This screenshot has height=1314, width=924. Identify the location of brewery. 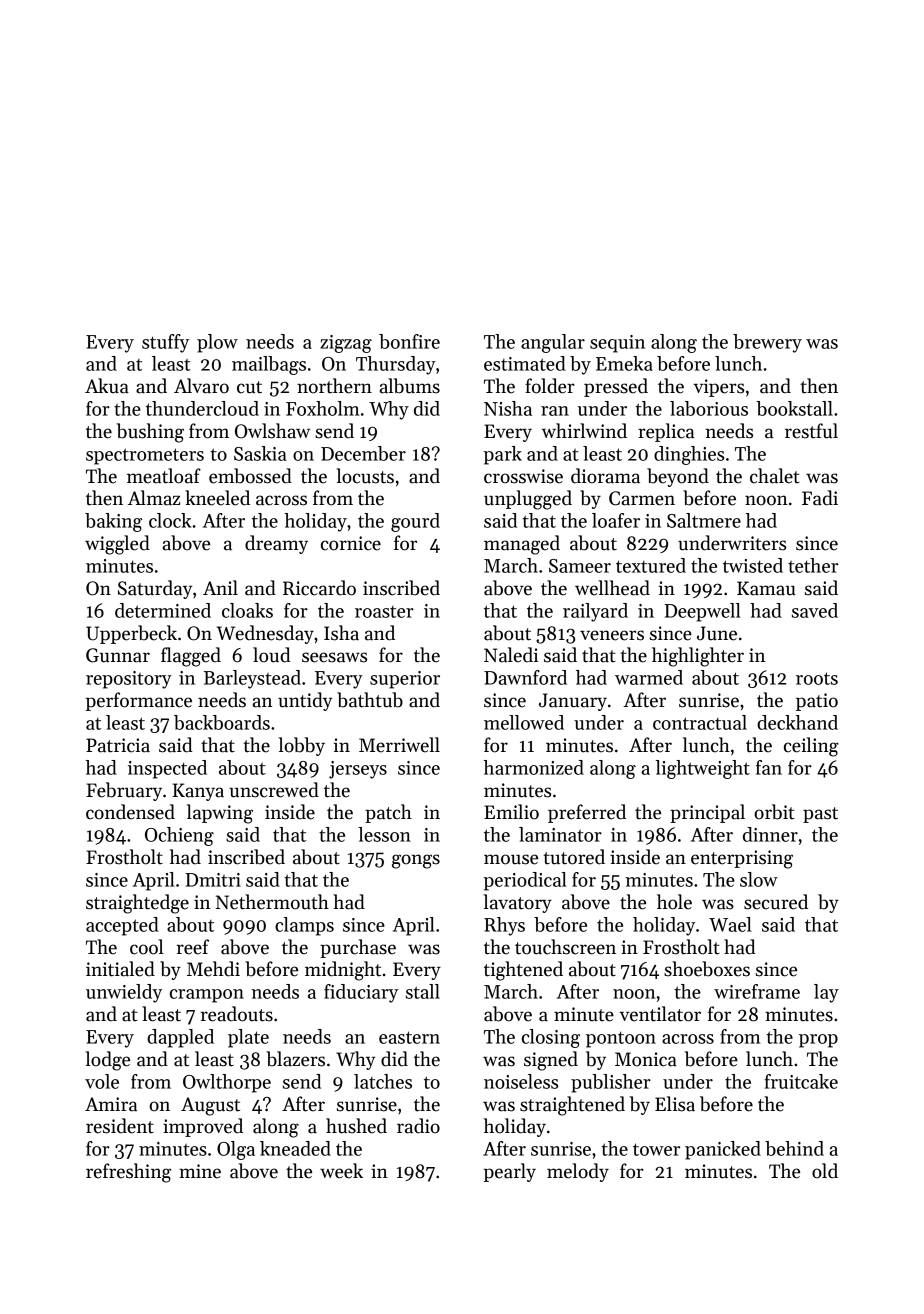
(767, 343).
